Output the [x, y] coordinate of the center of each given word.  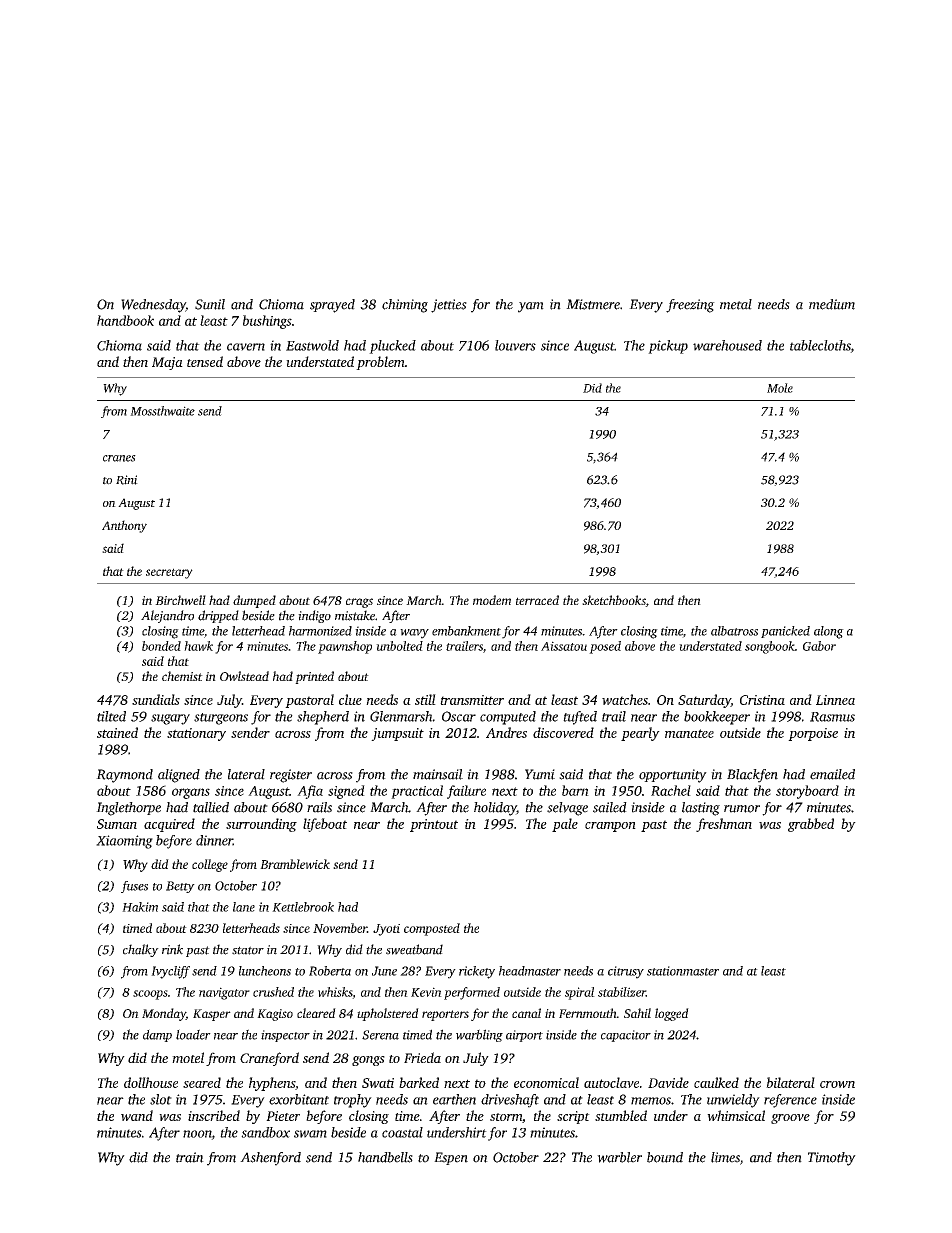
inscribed [214, 1115]
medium [832, 304]
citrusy [626, 972]
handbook [125, 320]
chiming [405, 306]
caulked [716, 1082]
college [210, 865]
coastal [402, 1132]
